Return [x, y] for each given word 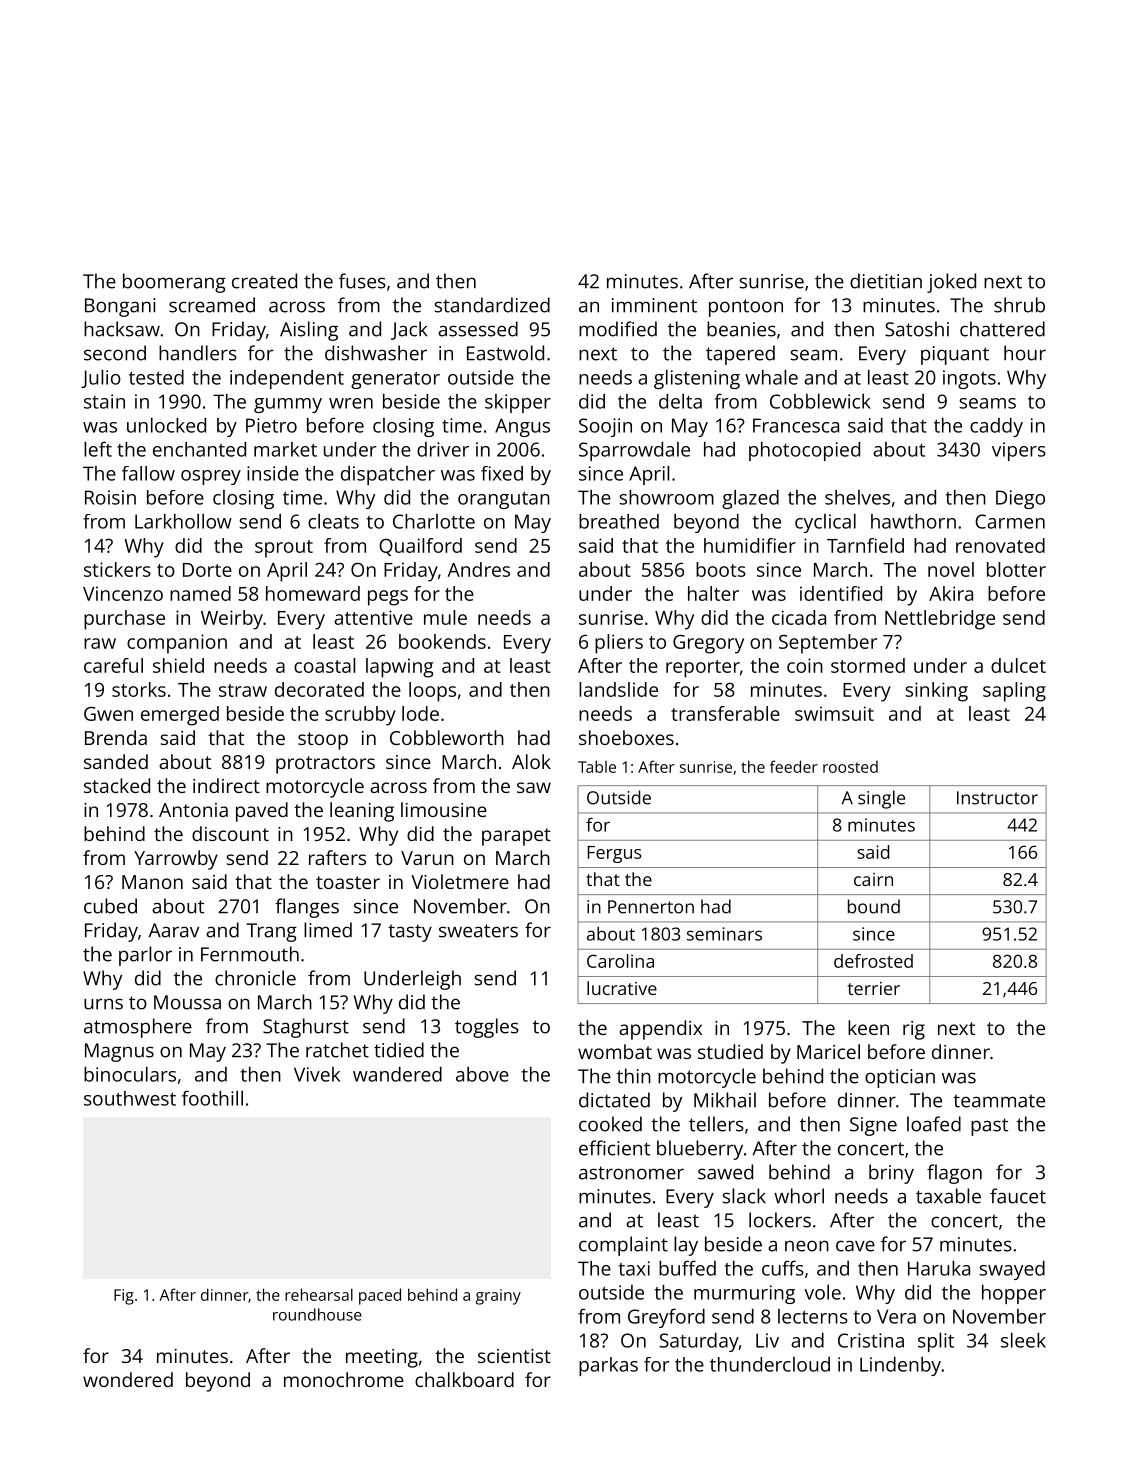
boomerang [174, 283]
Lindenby [900, 1366]
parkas [608, 1366]
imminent [654, 305]
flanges [307, 908]
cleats [333, 521]
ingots [969, 379]
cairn [873, 879]
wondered [128, 1379]
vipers [1019, 451]
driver [443, 449]
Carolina [620, 961]
